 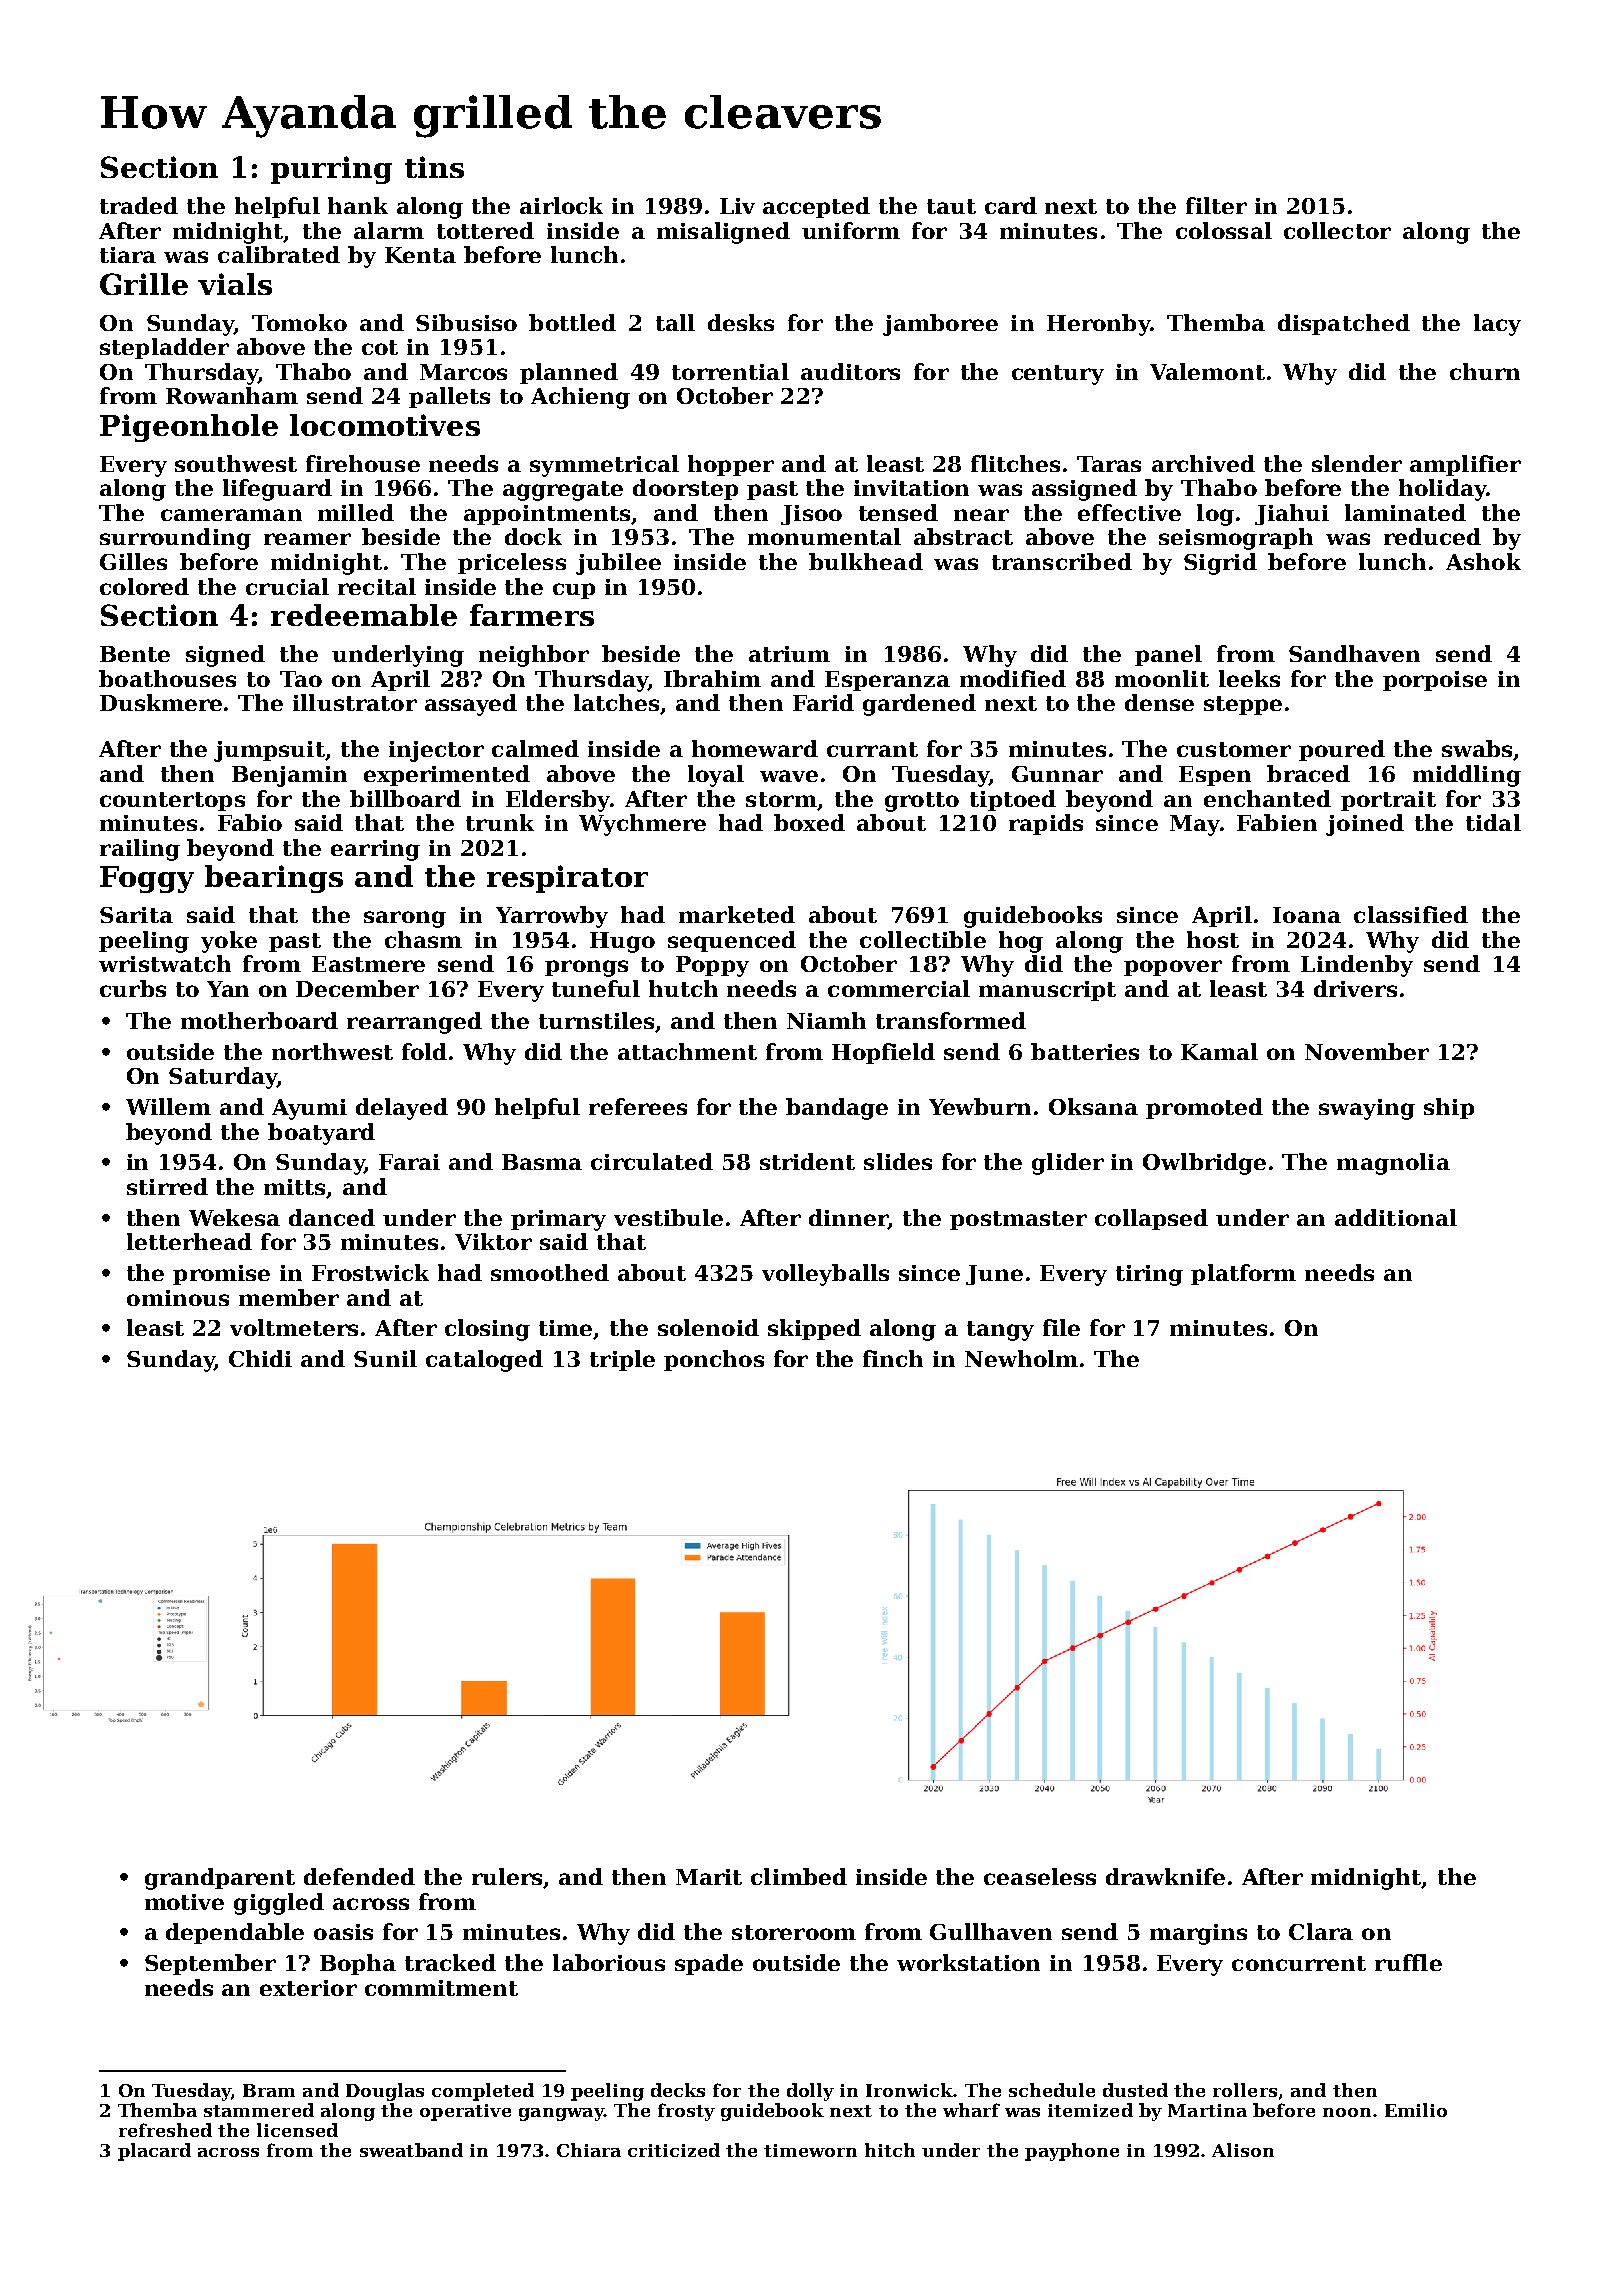 I want to click on tins, so click(x=434, y=167).
